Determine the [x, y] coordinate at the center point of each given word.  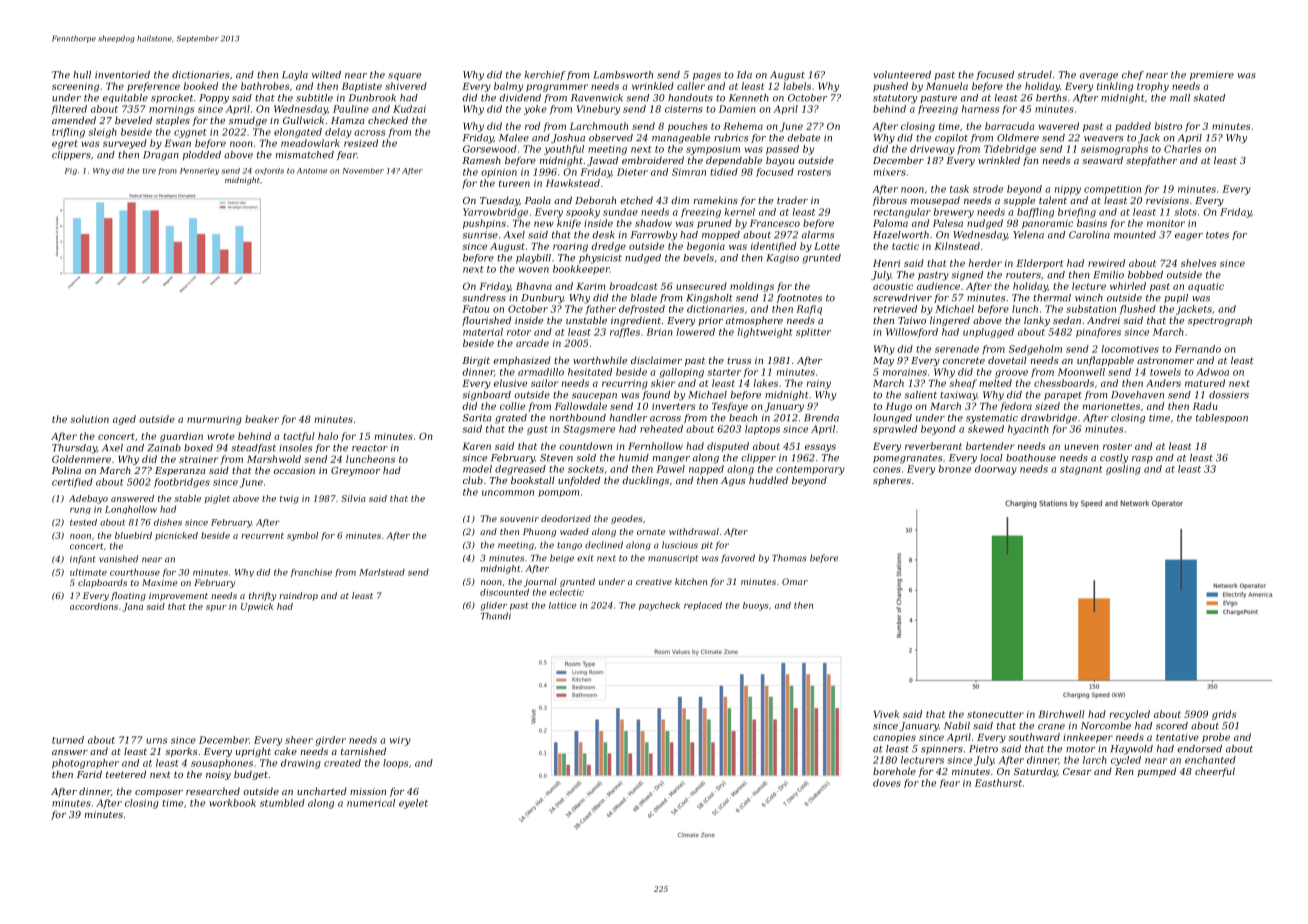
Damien [737, 109]
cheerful [1215, 772]
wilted [326, 75]
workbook [232, 803]
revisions [1167, 200]
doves [887, 783]
